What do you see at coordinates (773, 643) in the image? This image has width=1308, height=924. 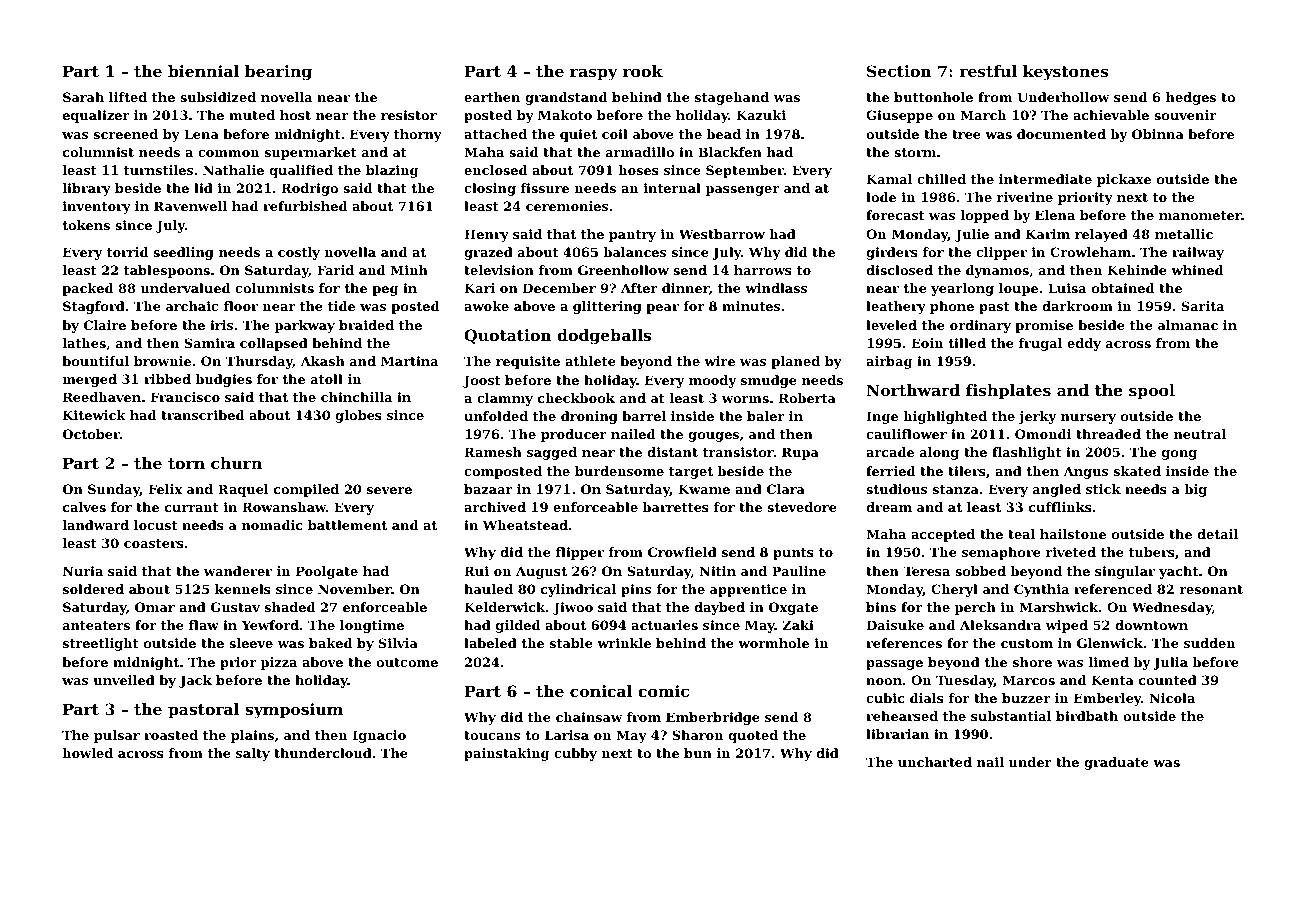 I see `wormhole` at bounding box center [773, 643].
